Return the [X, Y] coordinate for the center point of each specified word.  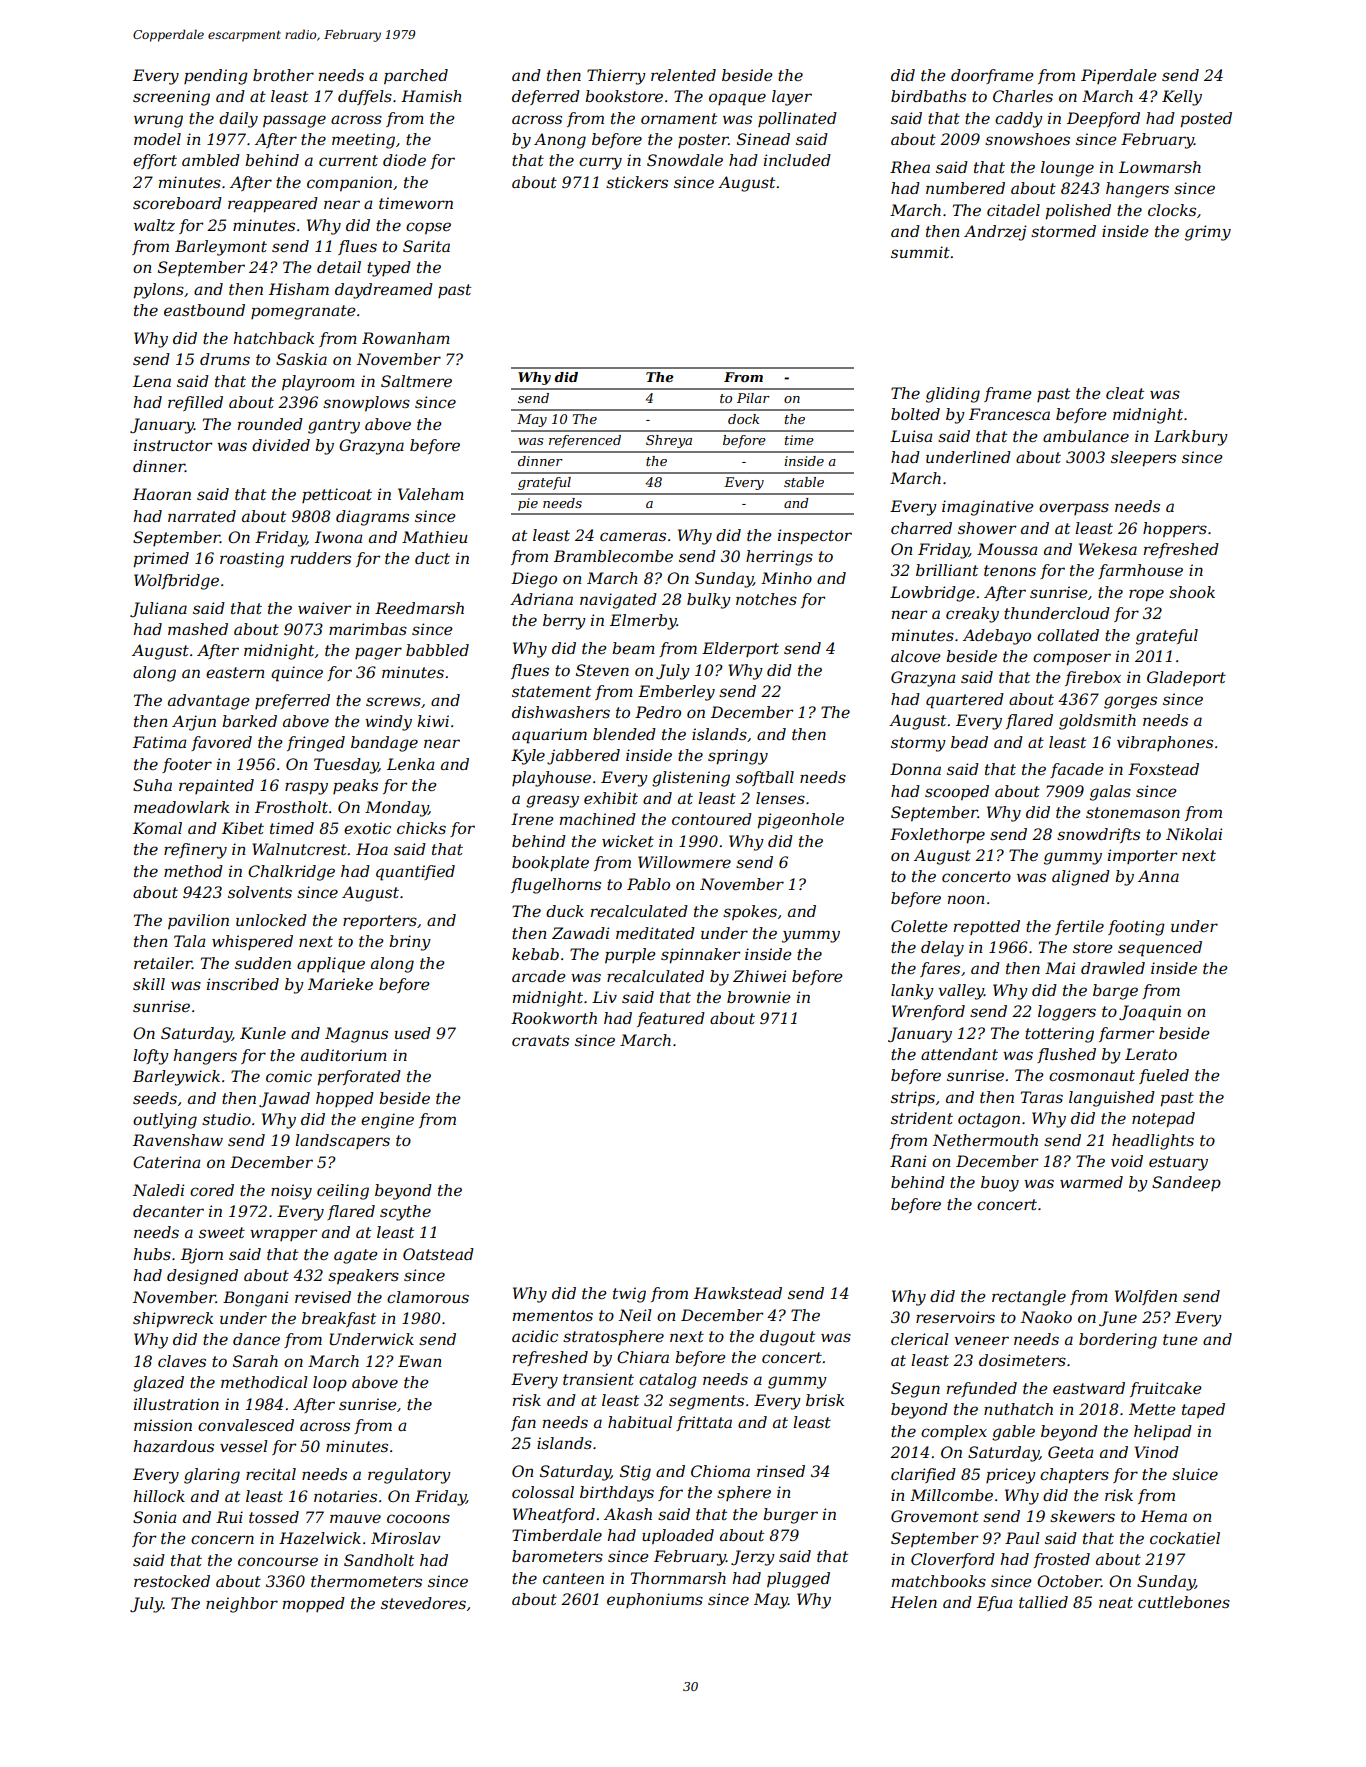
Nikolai [1194, 834]
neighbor [242, 1605]
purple [630, 955]
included [797, 160]
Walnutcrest [299, 849]
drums [225, 359]
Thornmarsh [678, 1578]
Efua [994, 1603]
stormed [1063, 231]
